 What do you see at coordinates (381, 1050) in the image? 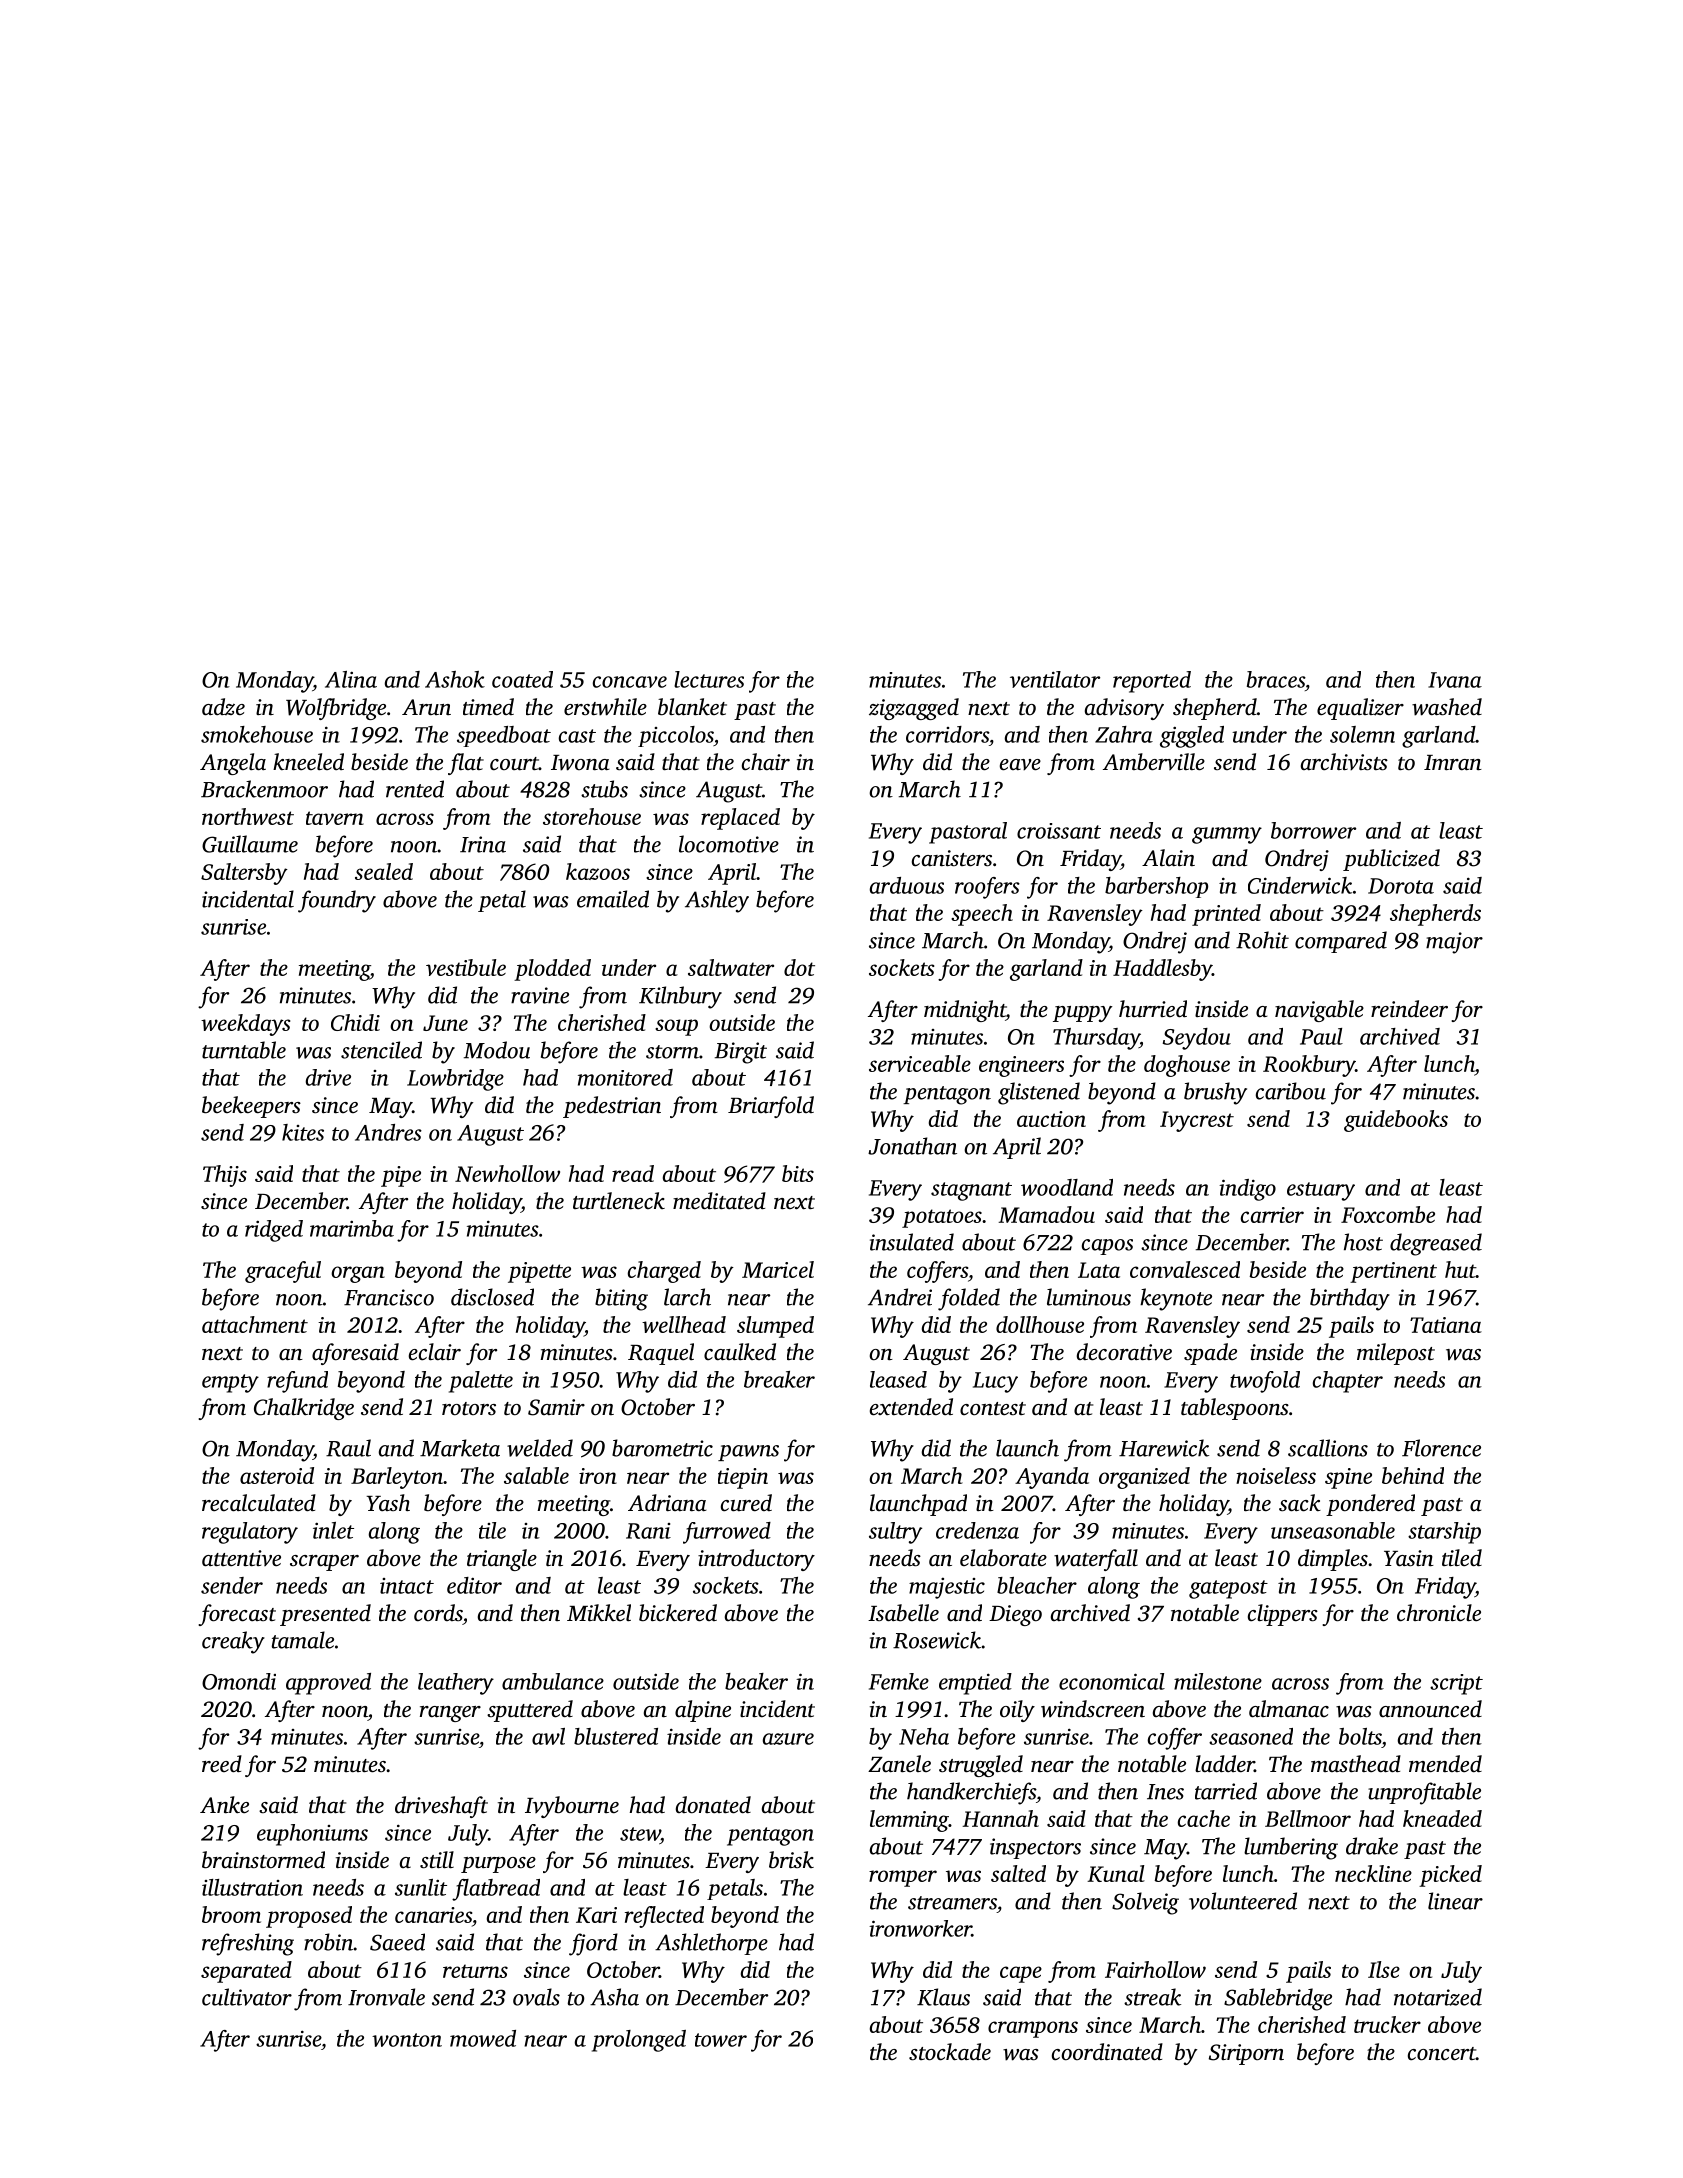
I see `stenciled` at bounding box center [381, 1050].
